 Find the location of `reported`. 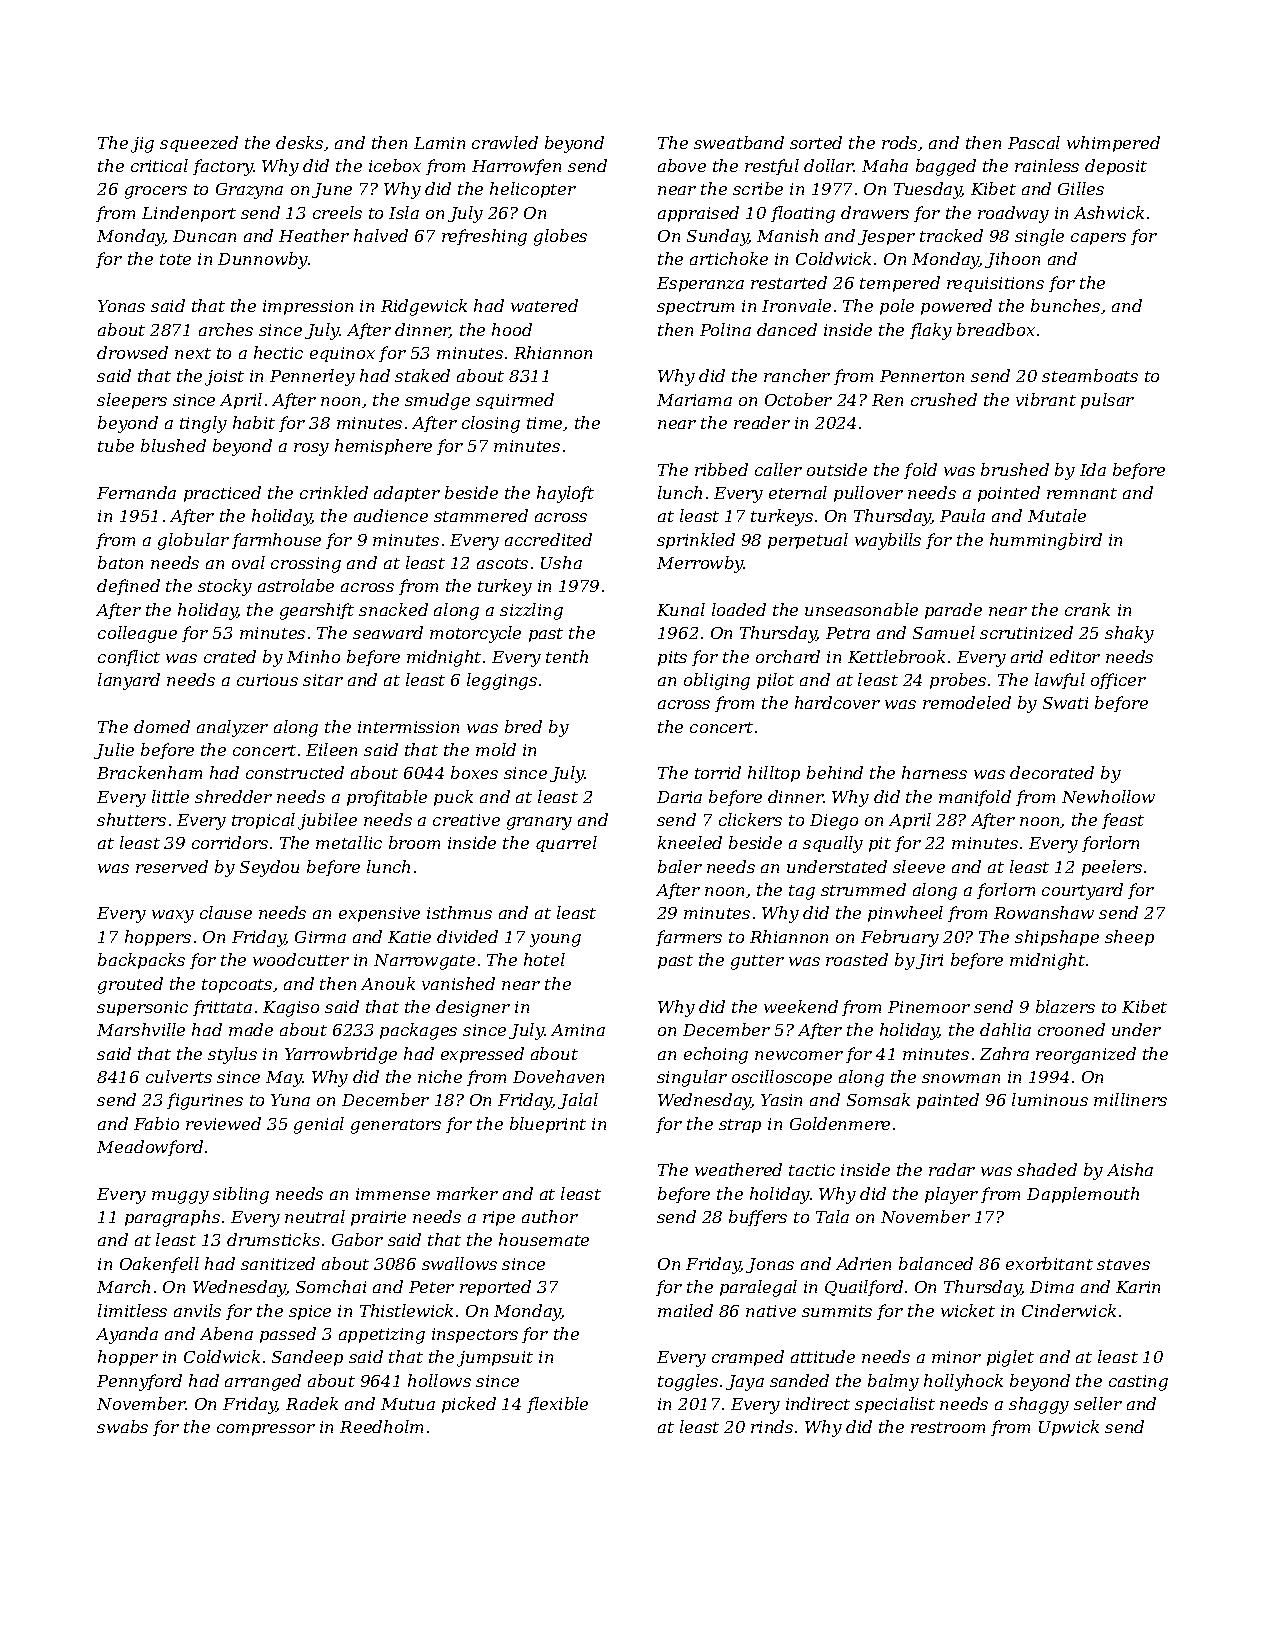

reported is located at coordinates (495, 1288).
